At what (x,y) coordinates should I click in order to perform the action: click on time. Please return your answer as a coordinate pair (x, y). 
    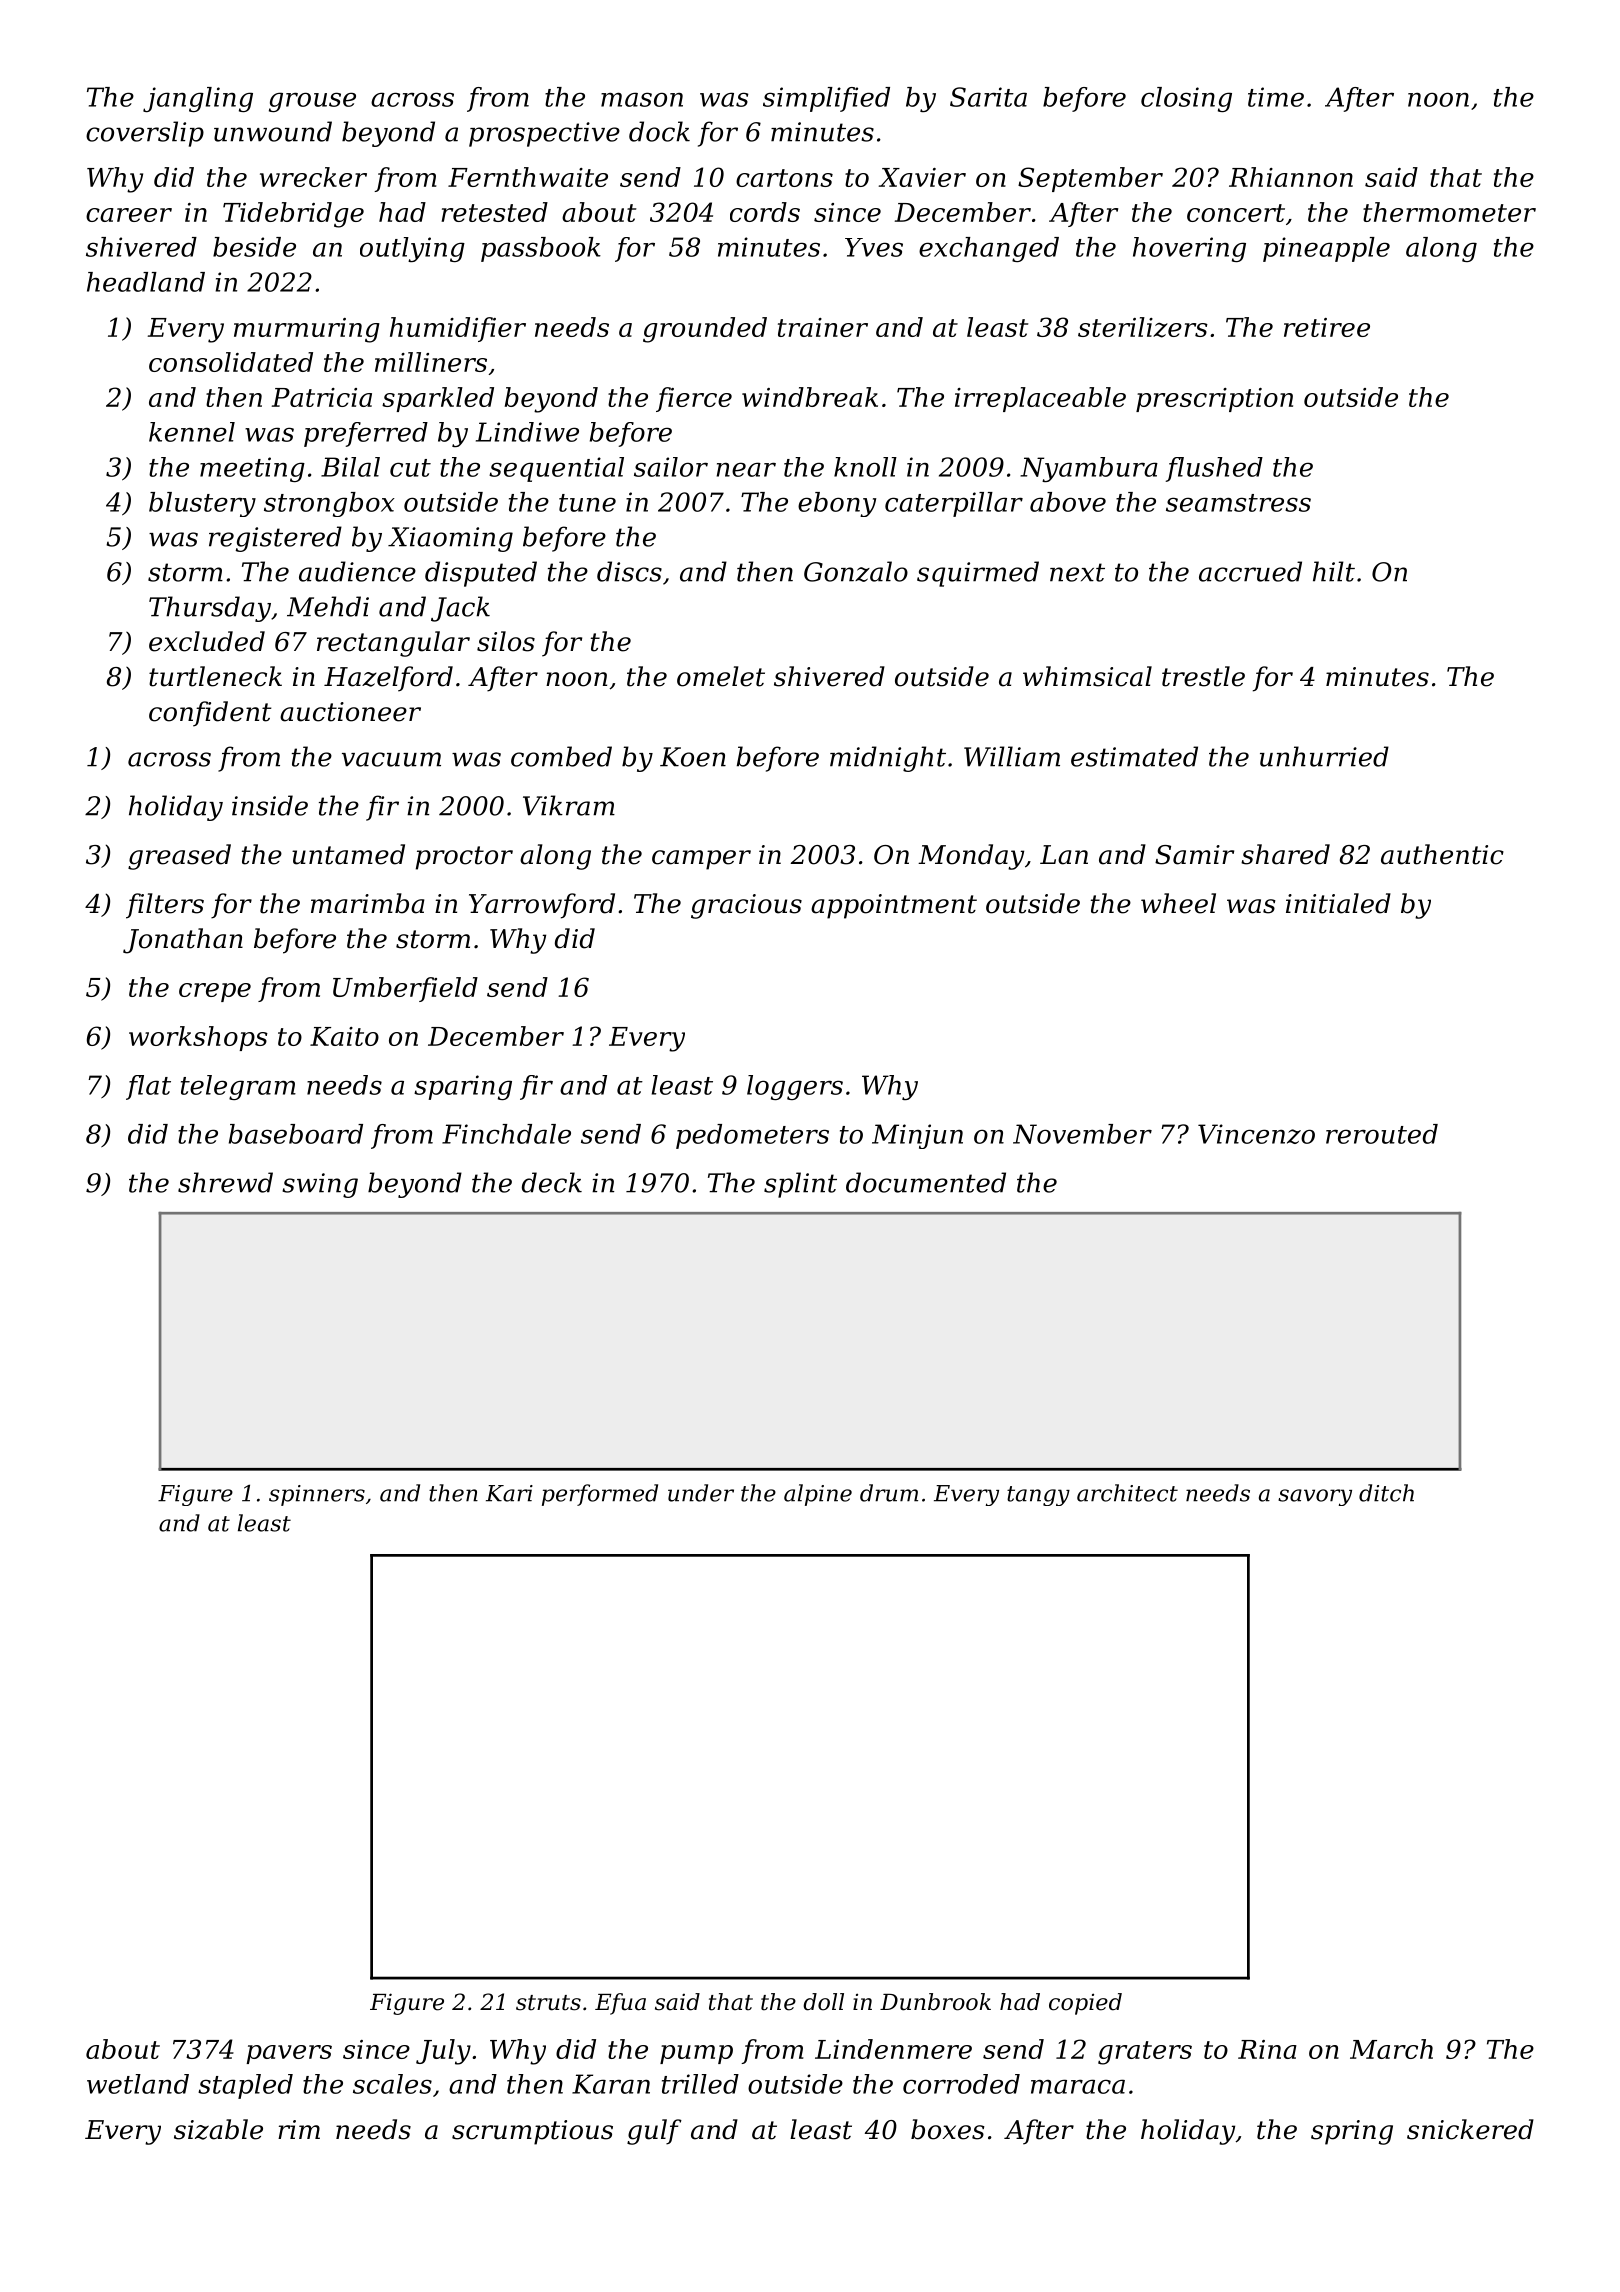
    Looking at the image, I should click on (1276, 97).
